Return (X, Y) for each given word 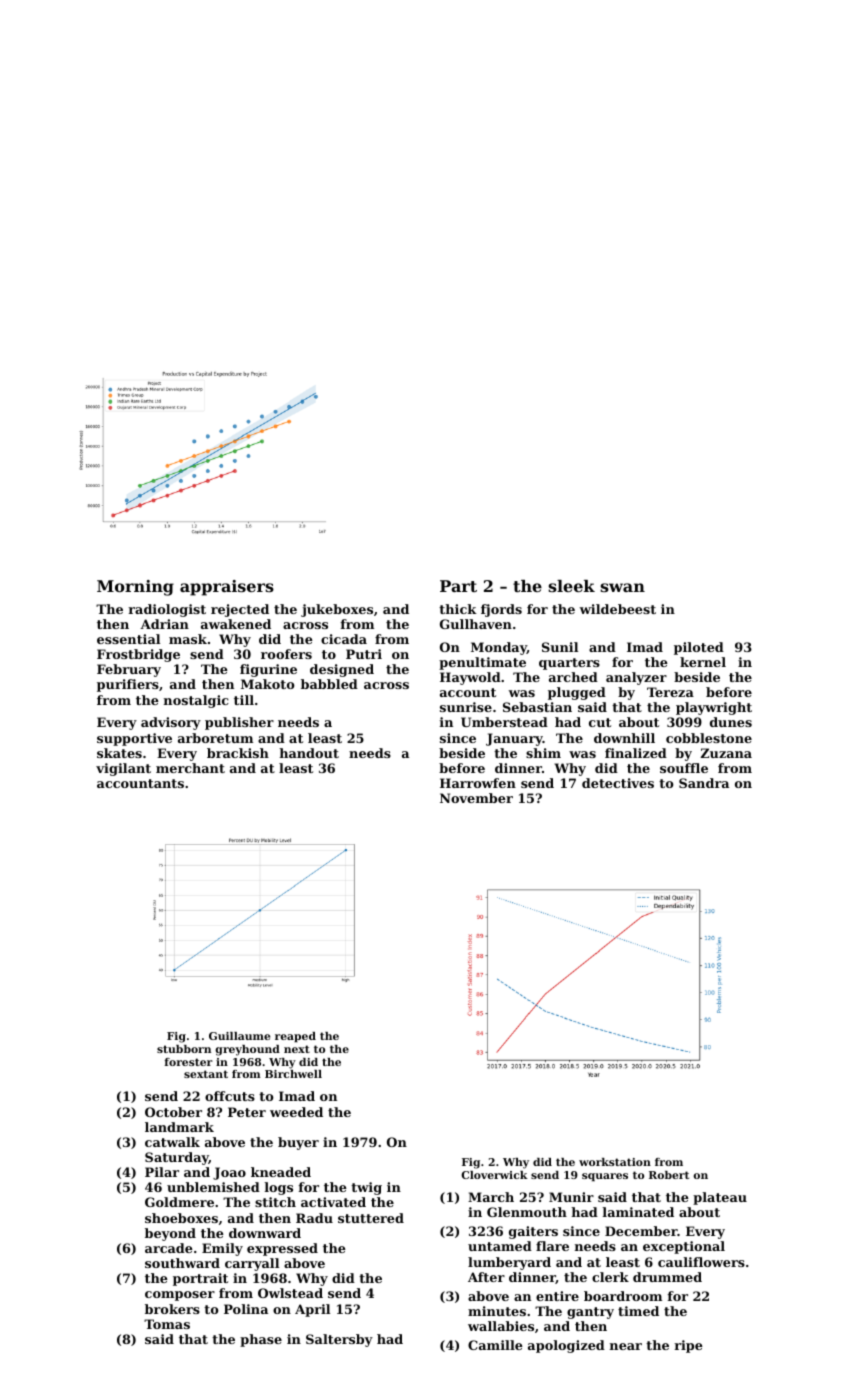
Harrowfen (478, 783)
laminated (638, 1212)
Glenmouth (527, 1212)
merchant (190, 768)
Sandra (704, 783)
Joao (229, 1173)
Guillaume (239, 1036)
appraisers (227, 588)
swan (622, 587)
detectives (618, 783)
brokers (172, 1309)
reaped (295, 1037)
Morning (135, 588)
